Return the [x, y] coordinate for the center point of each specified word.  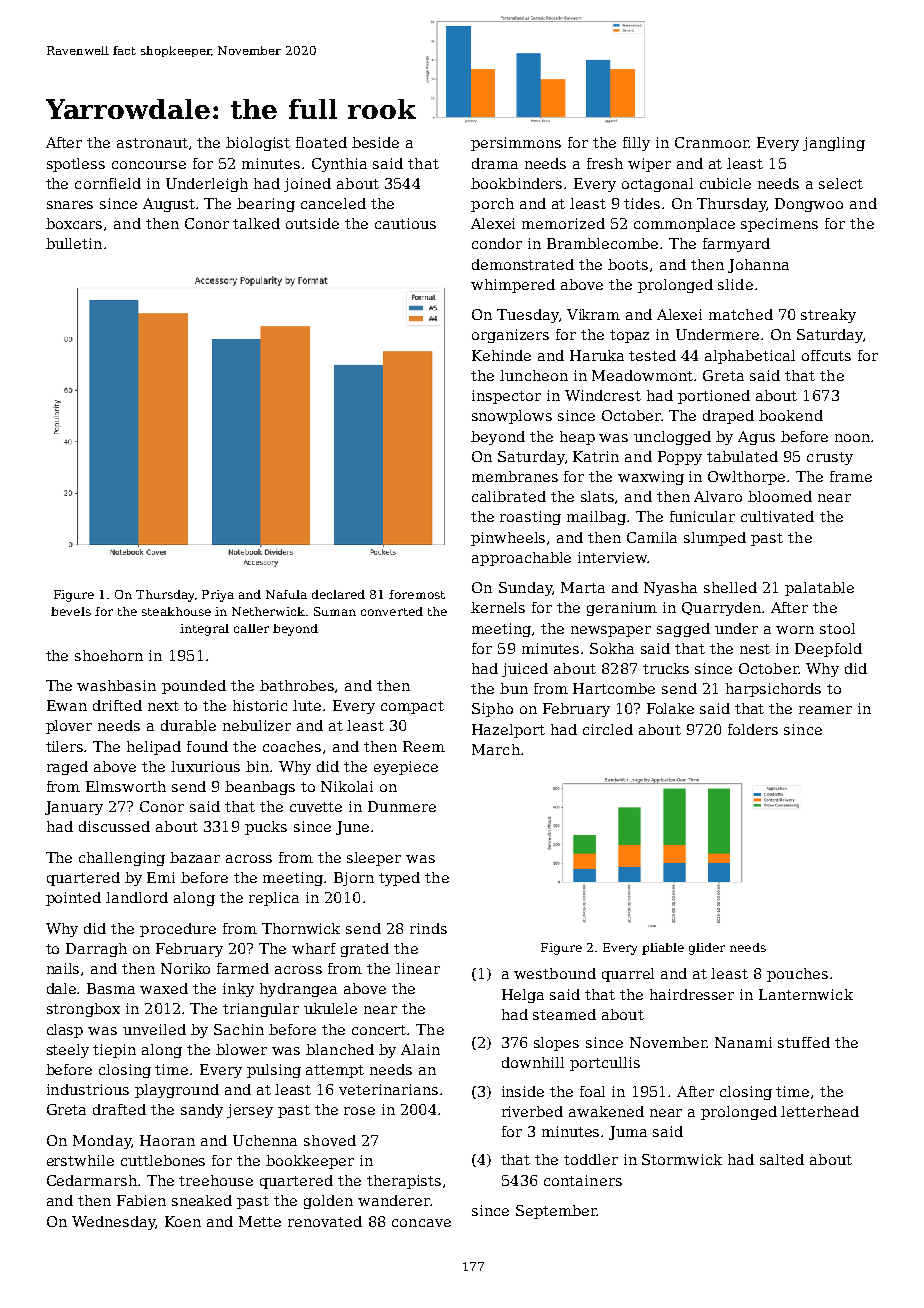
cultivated [777, 516]
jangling [834, 144]
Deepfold [828, 650]
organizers [510, 336]
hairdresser [692, 994]
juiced [525, 670]
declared [338, 594]
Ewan [67, 705]
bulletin [74, 243]
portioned [714, 397]
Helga [523, 996]
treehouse [216, 1180]
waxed [164, 988]
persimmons [516, 144]
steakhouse [176, 611]
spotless [76, 165]
